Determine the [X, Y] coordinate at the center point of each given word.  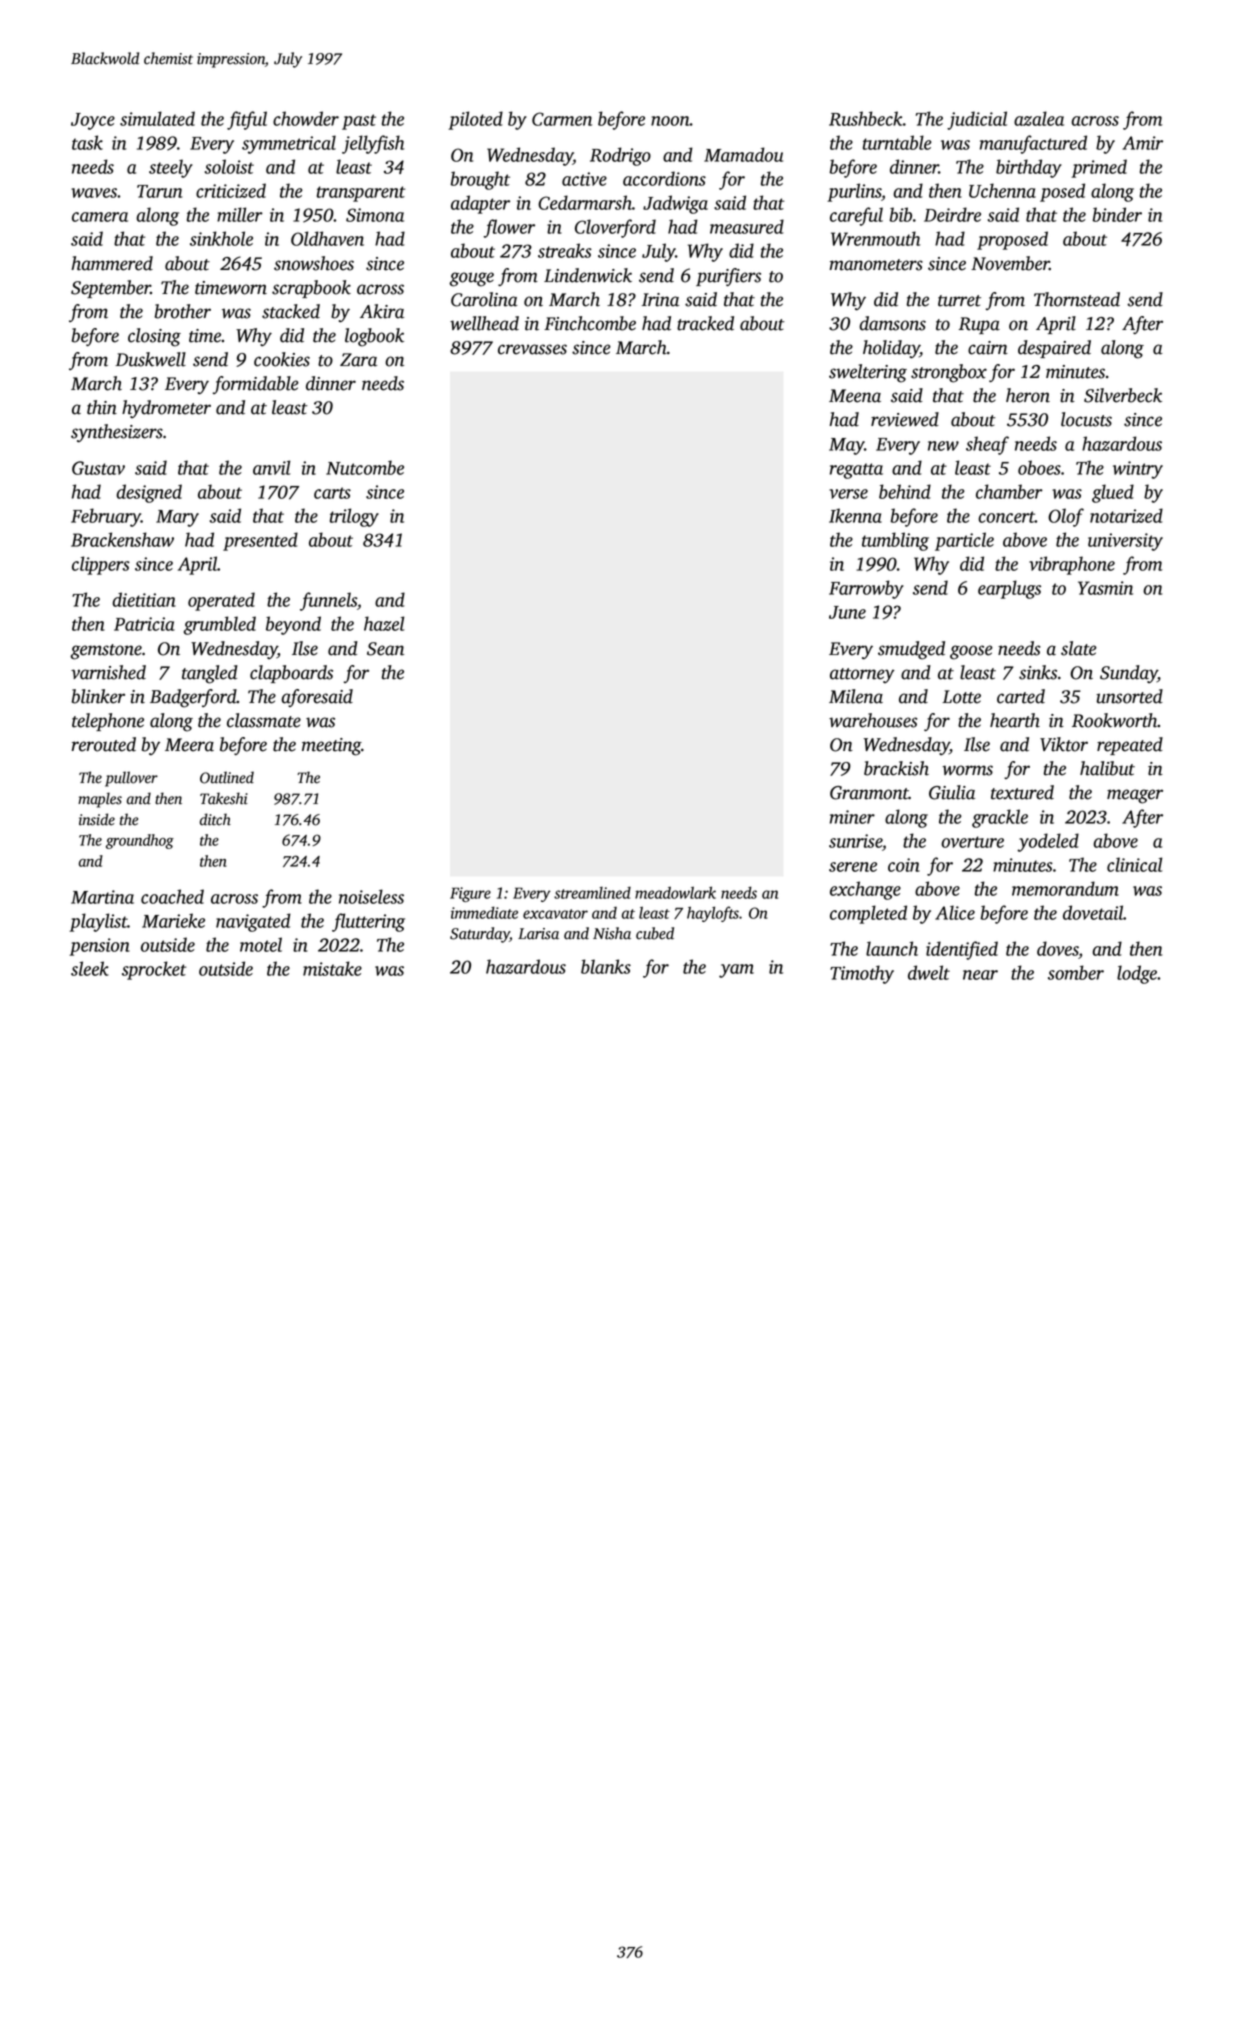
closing [154, 337]
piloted [475, 120]
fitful [247, 120]
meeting [331, 747]
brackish [896, 768]
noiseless [371, 896]
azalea [1039, 118]
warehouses [873, 720]
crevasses [532, 349]
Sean [385, 649]
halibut [1107, 768]
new [943, 446]
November [1010, 263]
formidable [256, 385]
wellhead [484, 323]
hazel [384, 623]
